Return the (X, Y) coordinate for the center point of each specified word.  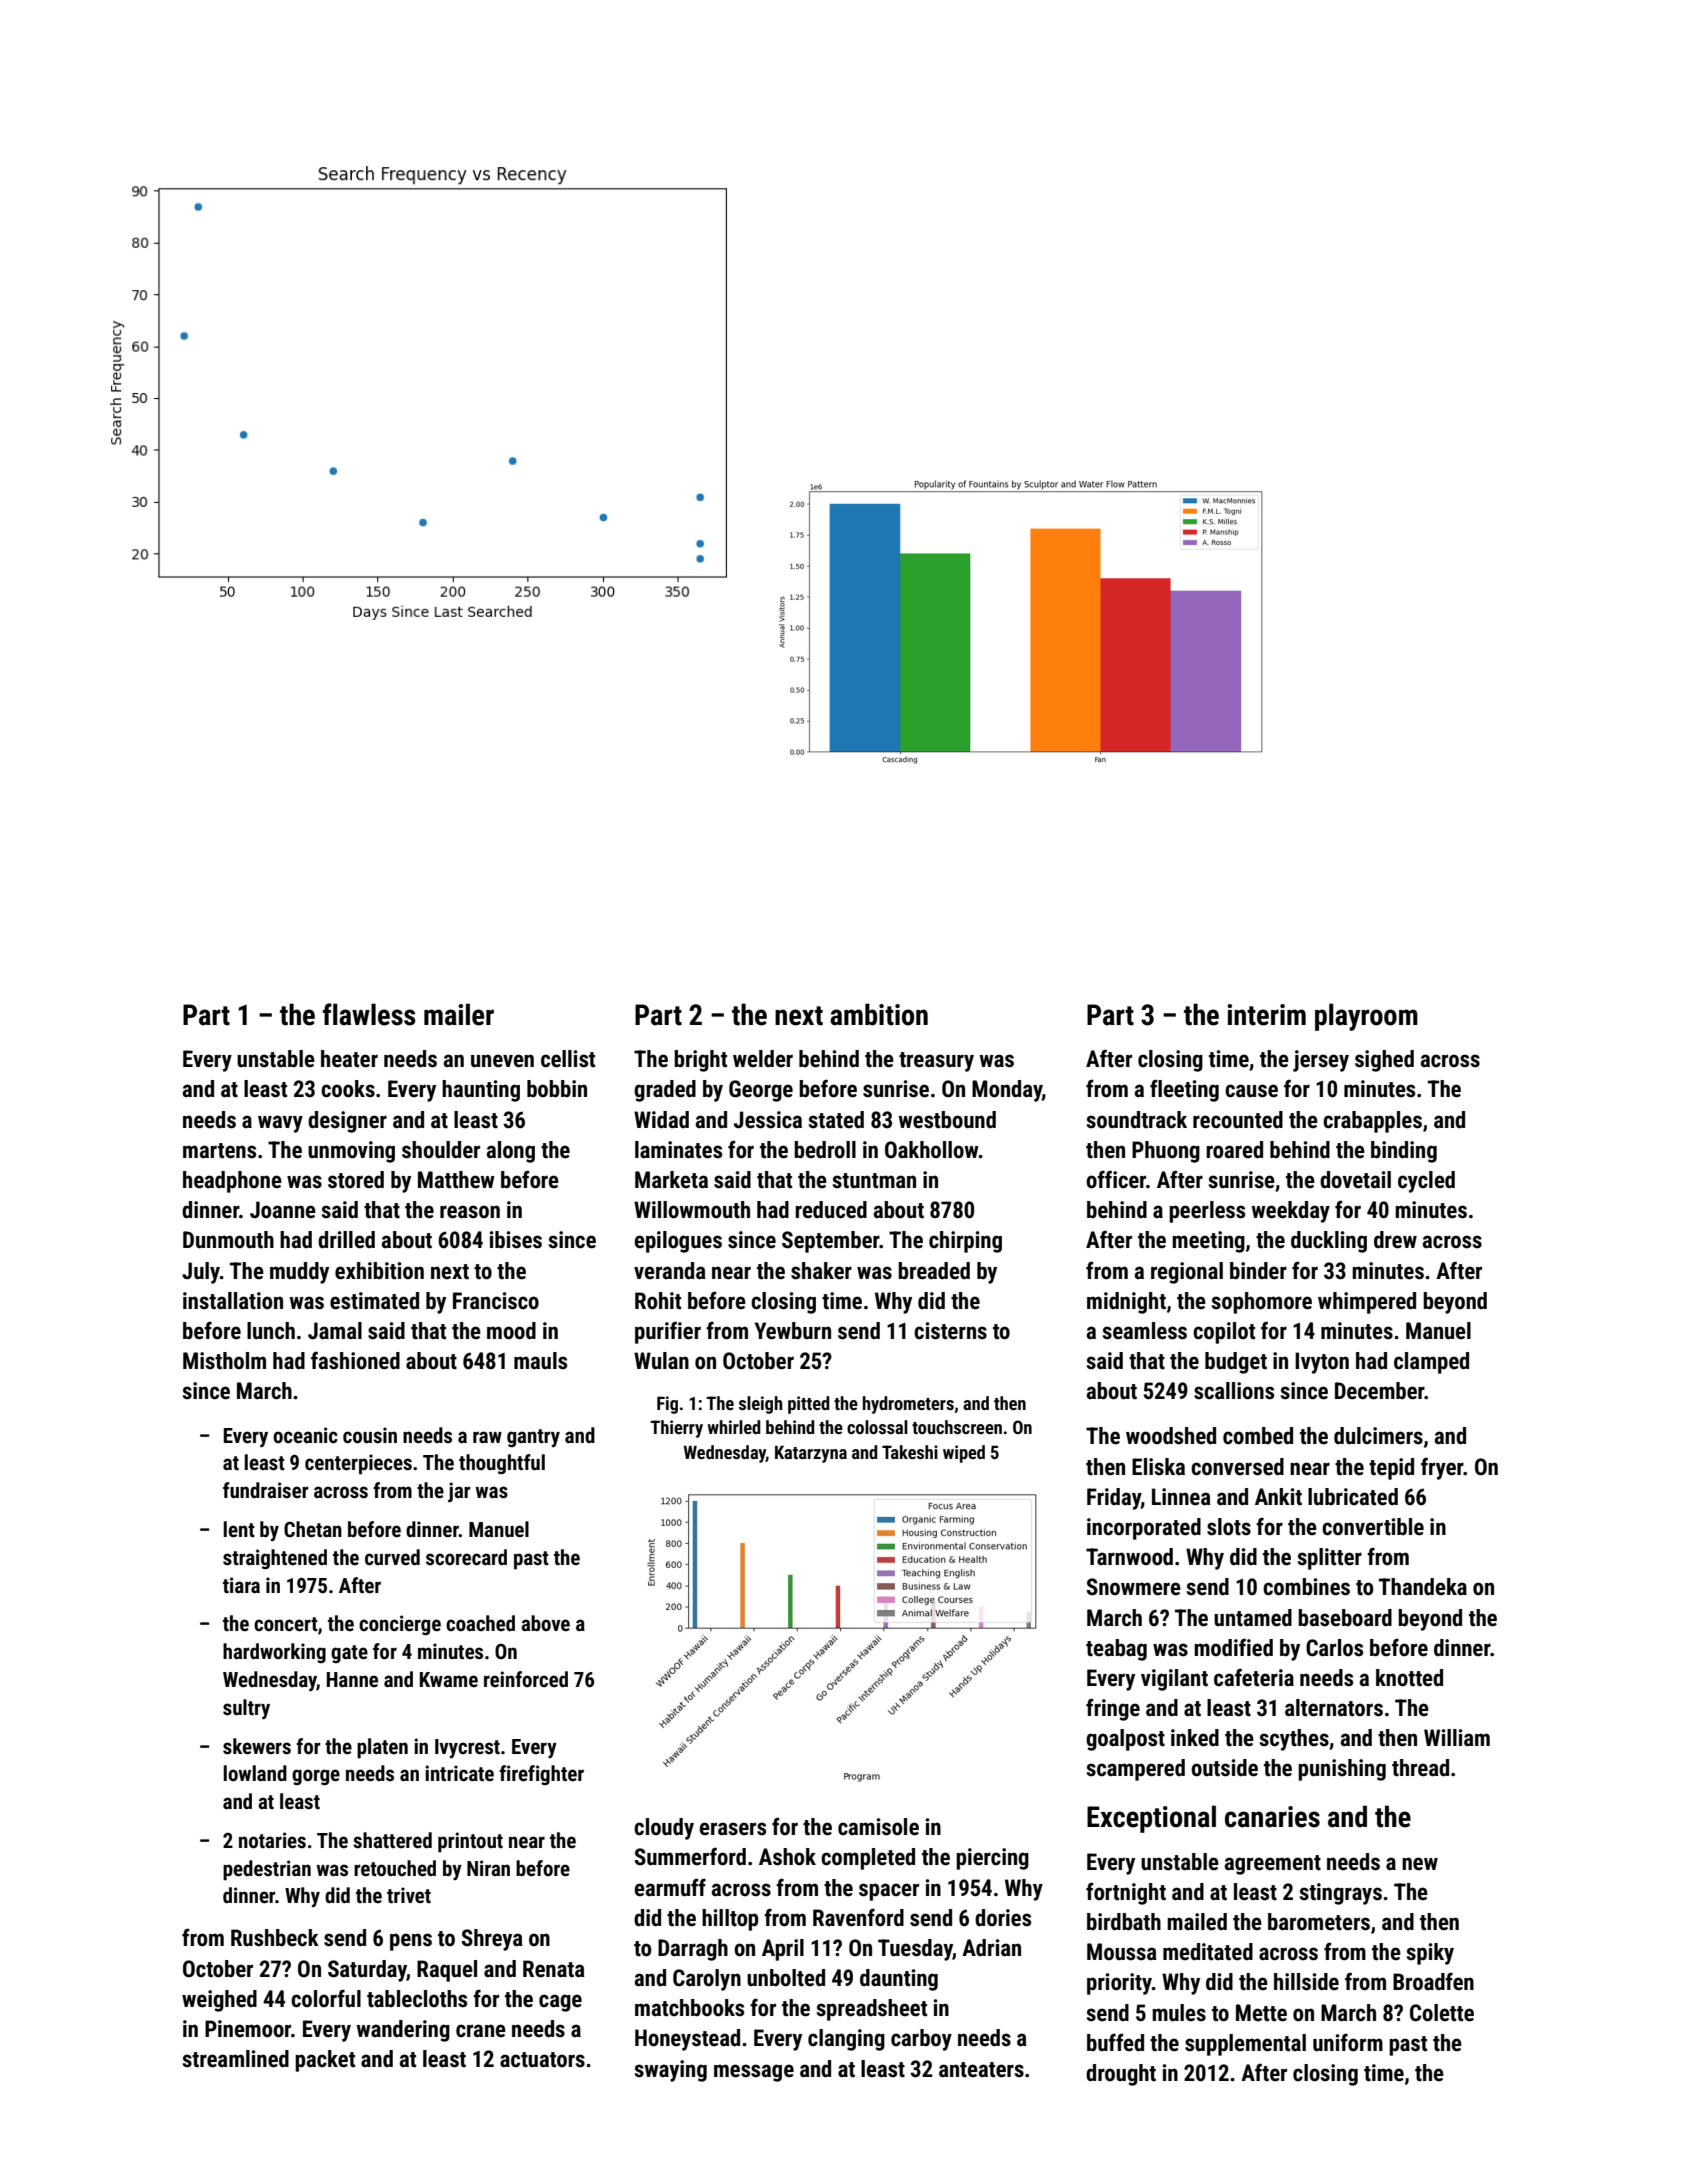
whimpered (1367, 1303)
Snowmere (1133, 1587)
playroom (1366, 1017)
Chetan (313, 1529)
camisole (878, 1827)
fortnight (1126, 1893)
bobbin (557, 1089)
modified (1233, 1647)
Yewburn (792, 1331)
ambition (879, 1014)
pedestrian (267, 1870)
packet (325, 2061)
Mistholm (224, 1361)
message (754, 2073)
